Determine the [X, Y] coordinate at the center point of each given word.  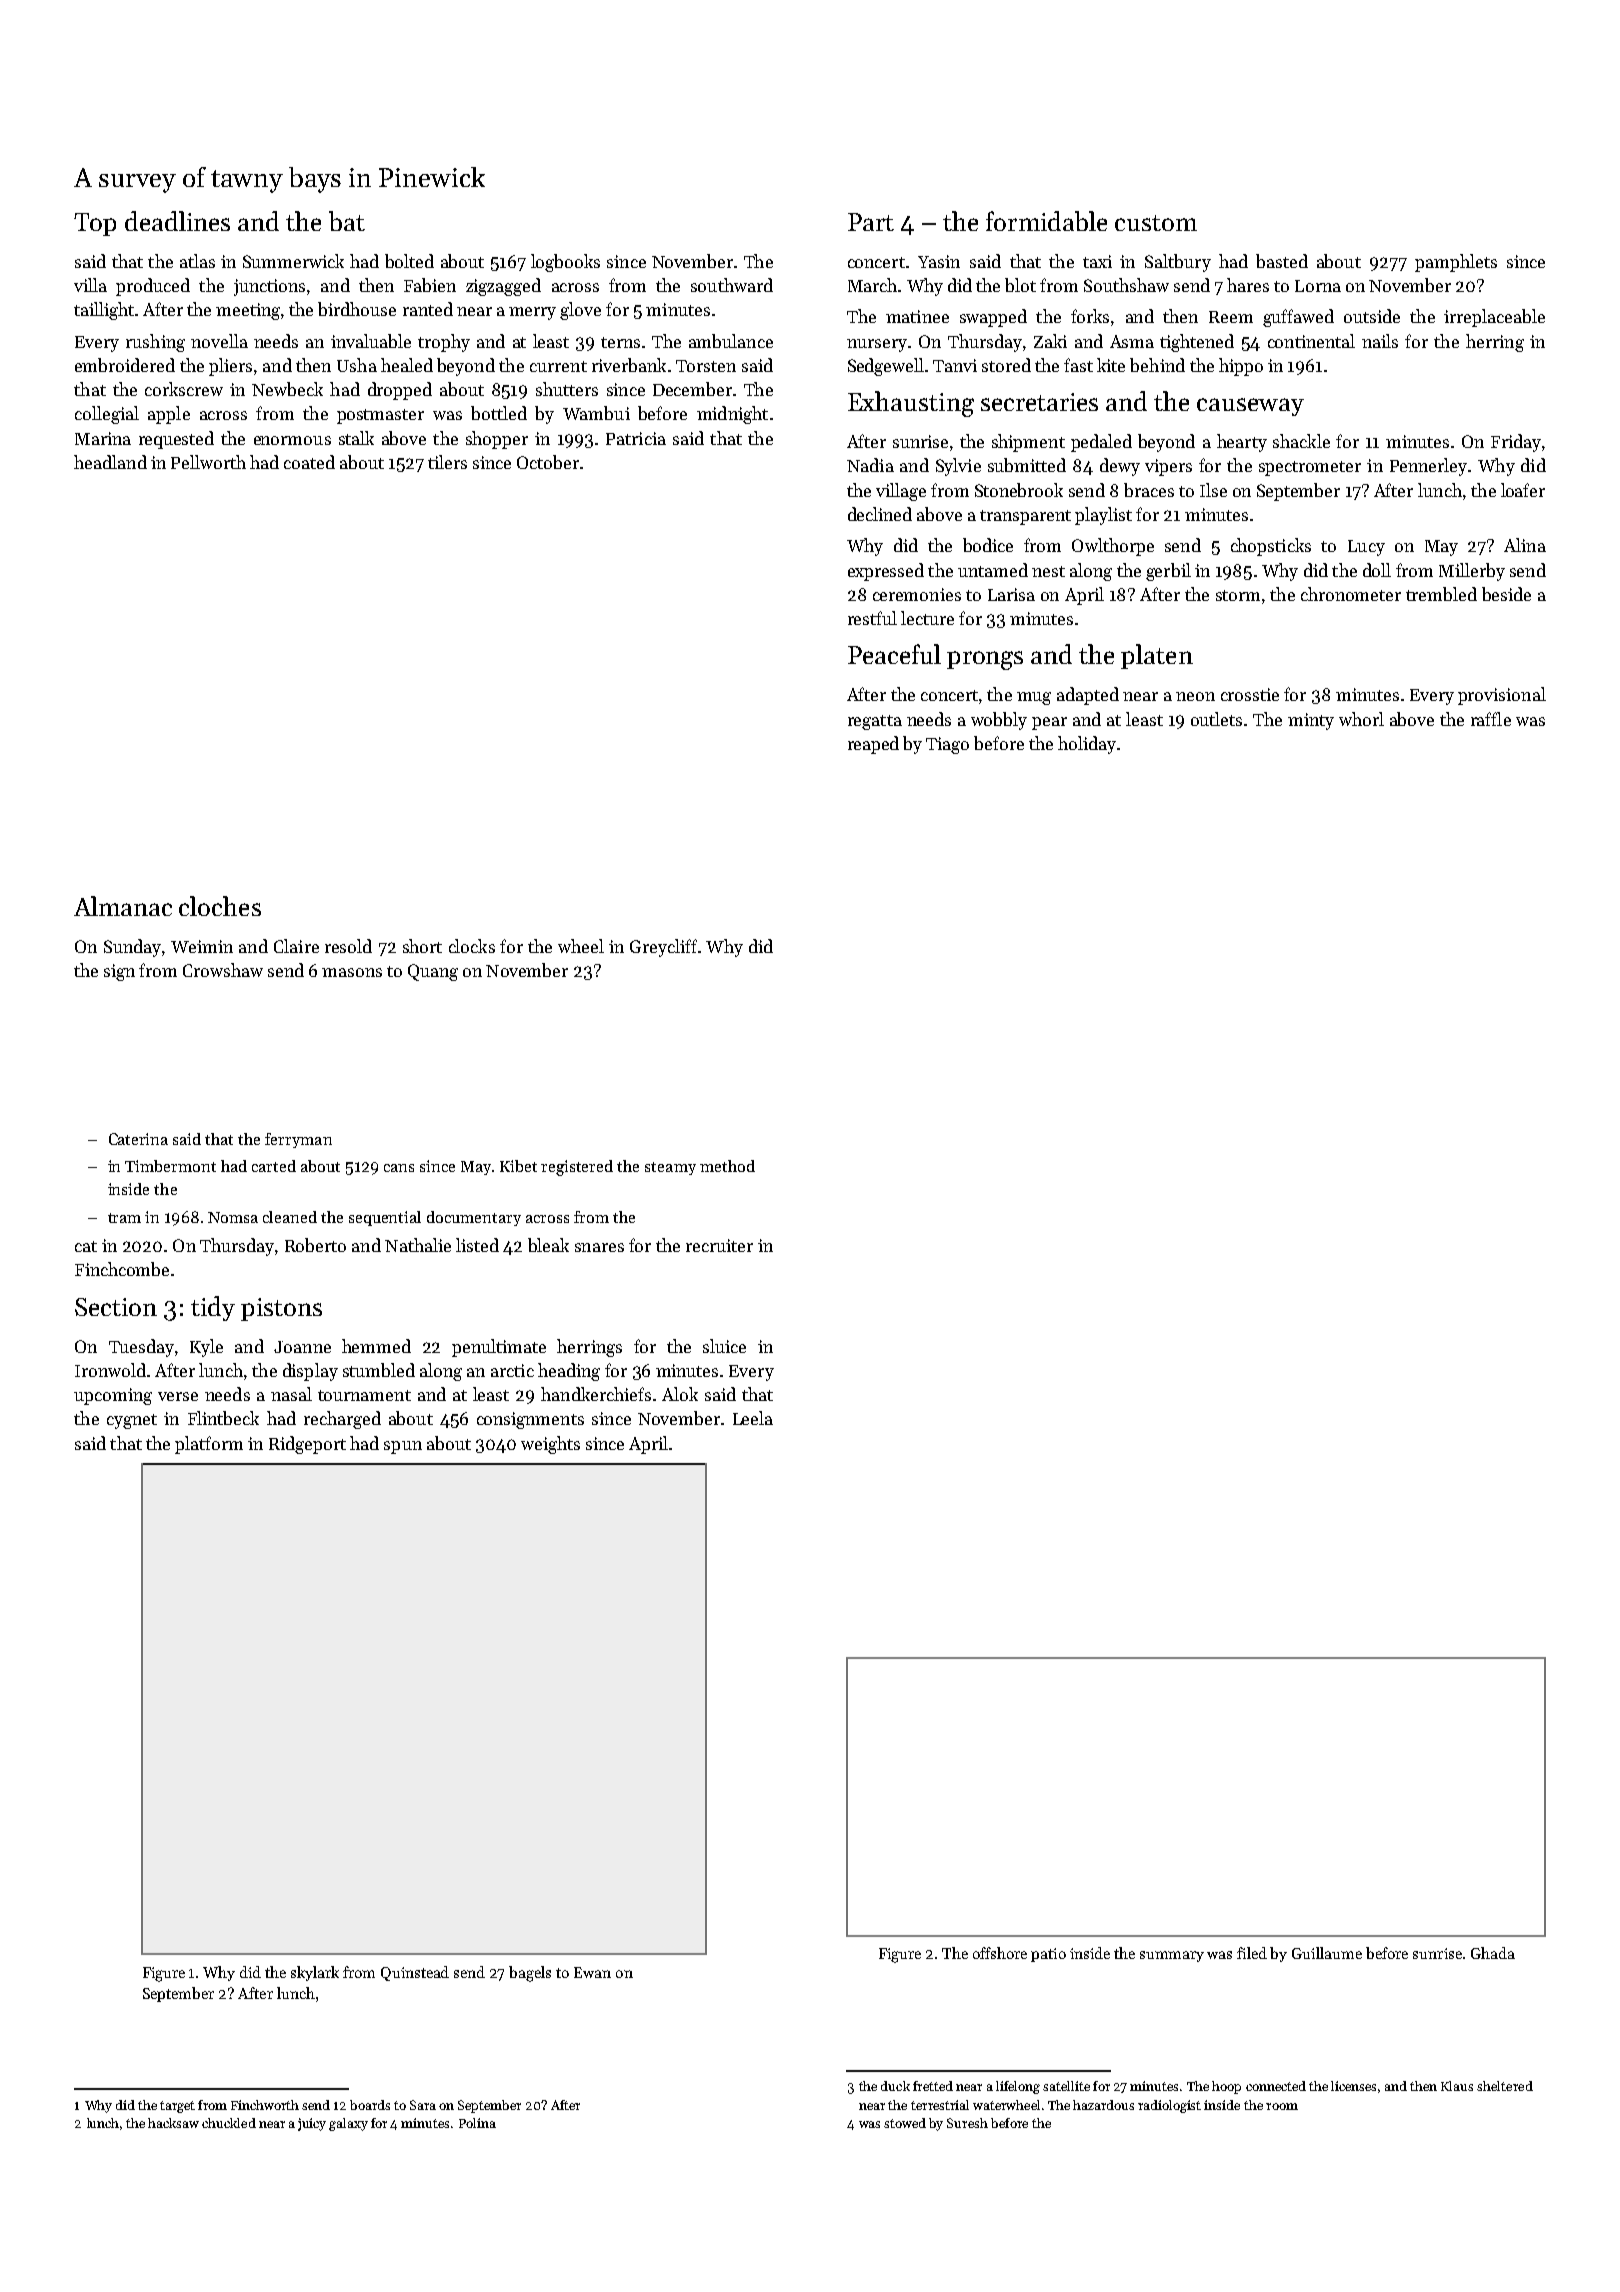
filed [1252, 1953]
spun [403, 1447]
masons [352, 972]
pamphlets [1456, 263]
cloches [220, 906]
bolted [409, 261]
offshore [1000, 1953]
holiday [1087, 745]
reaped [873, 745]
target [177, 2107]
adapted [1088, 696]
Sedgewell [886, 367]
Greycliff [663, 948]
